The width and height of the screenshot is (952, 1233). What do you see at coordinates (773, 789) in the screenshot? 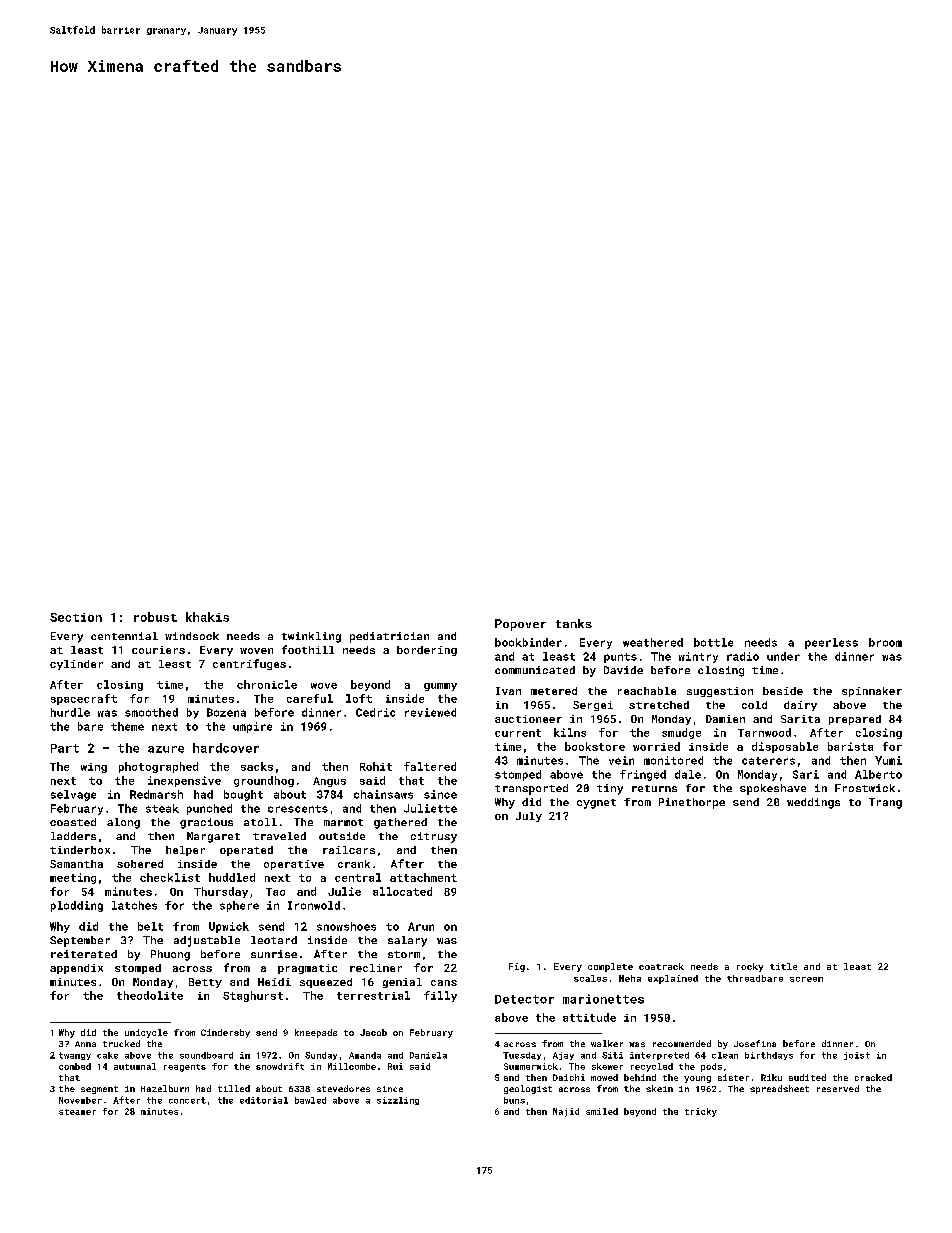
I see `spokeshave` at bounding box center [773, 789].
